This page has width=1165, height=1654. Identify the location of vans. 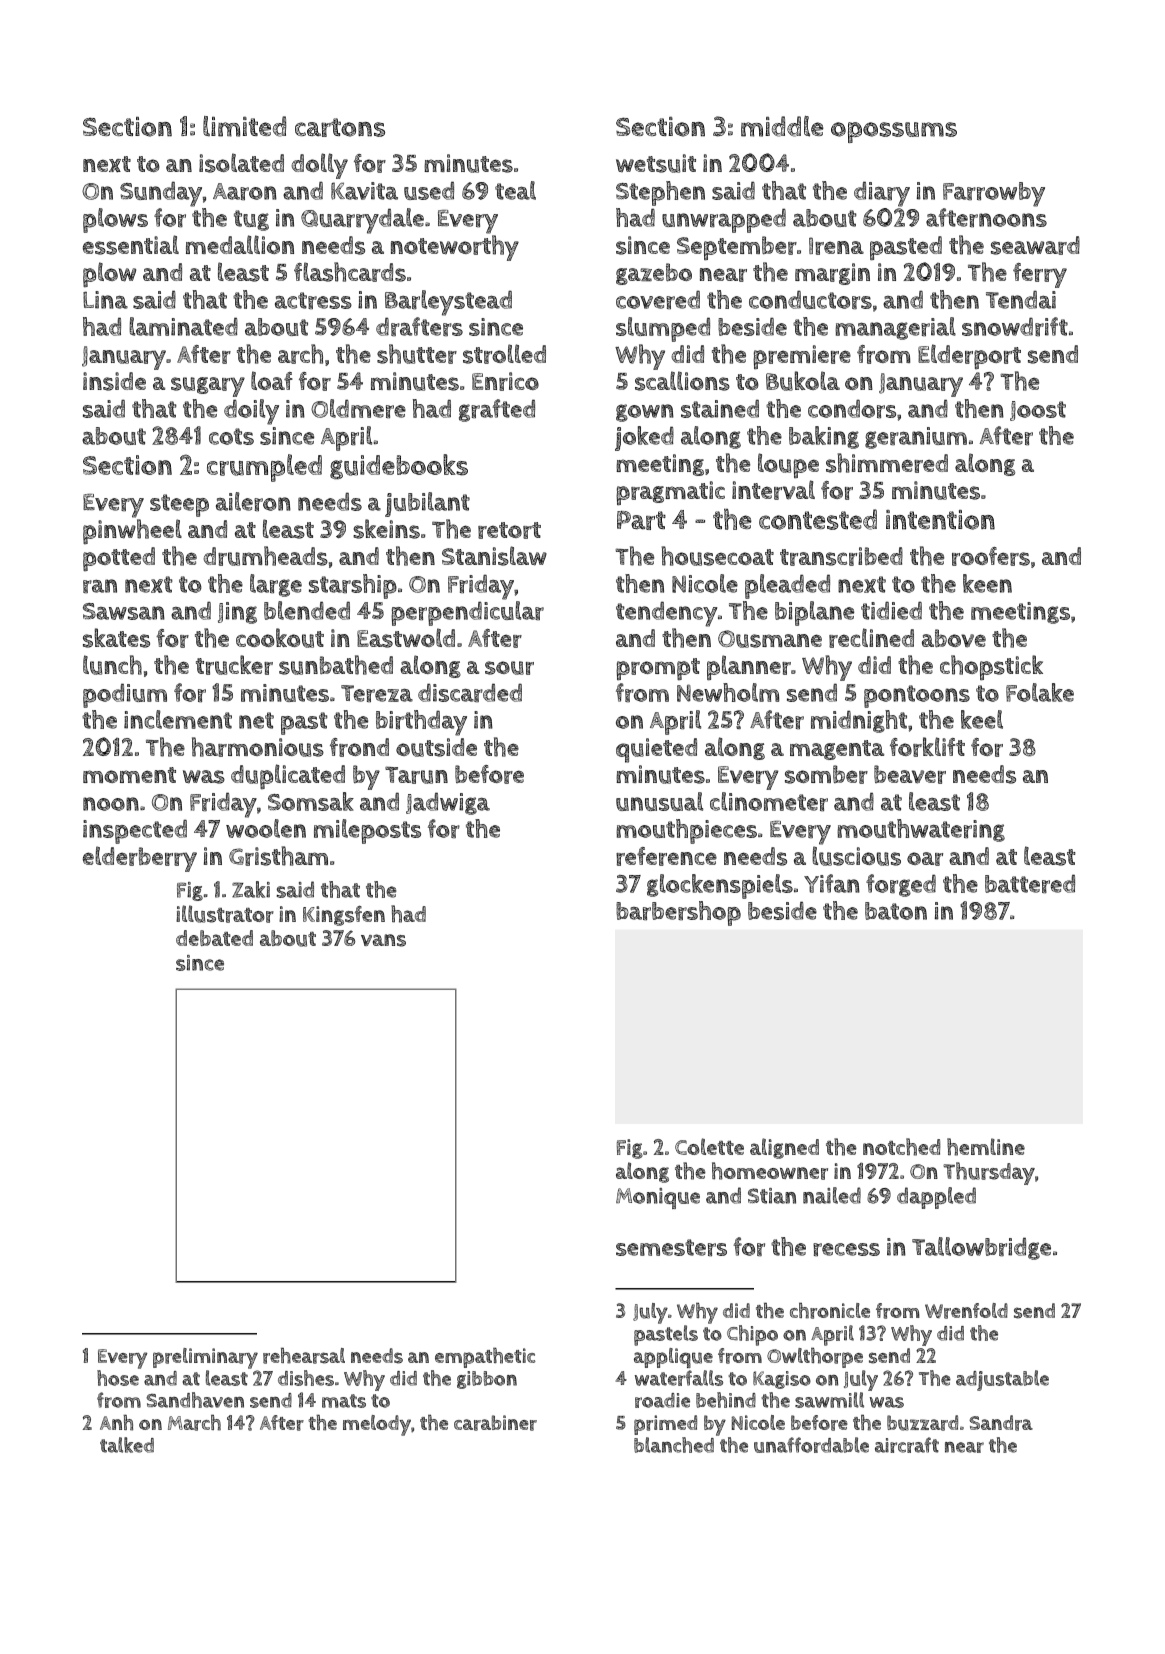
(383, 940).
